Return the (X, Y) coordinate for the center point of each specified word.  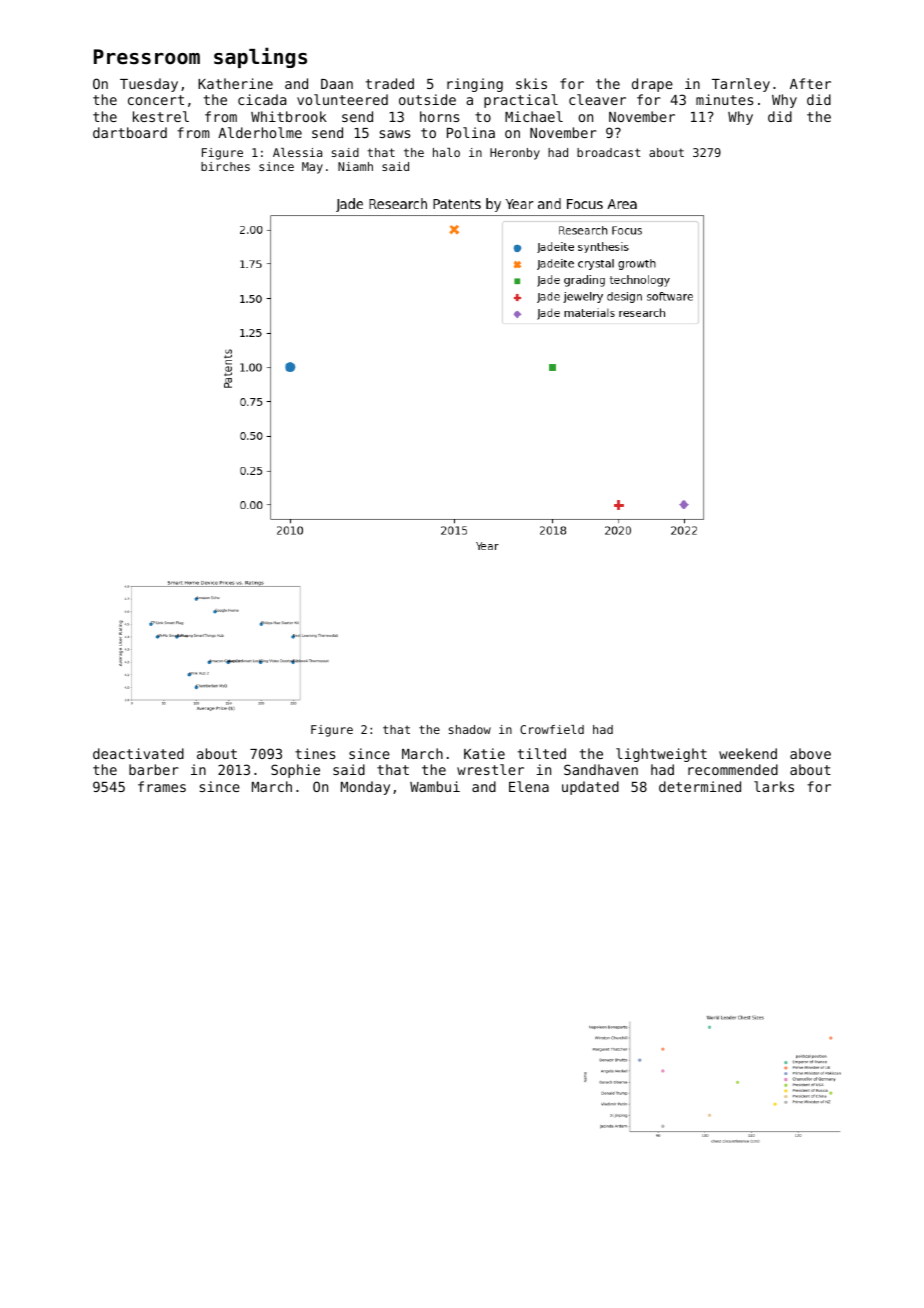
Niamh (355, 166)
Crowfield (552, 729)
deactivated (138, 753)
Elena (529, 786)
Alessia (297, 152)
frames (162, 786)
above (810, 753)
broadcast (609, 152)
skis (531, 83)
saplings (260, 57)
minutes (724, 99)
